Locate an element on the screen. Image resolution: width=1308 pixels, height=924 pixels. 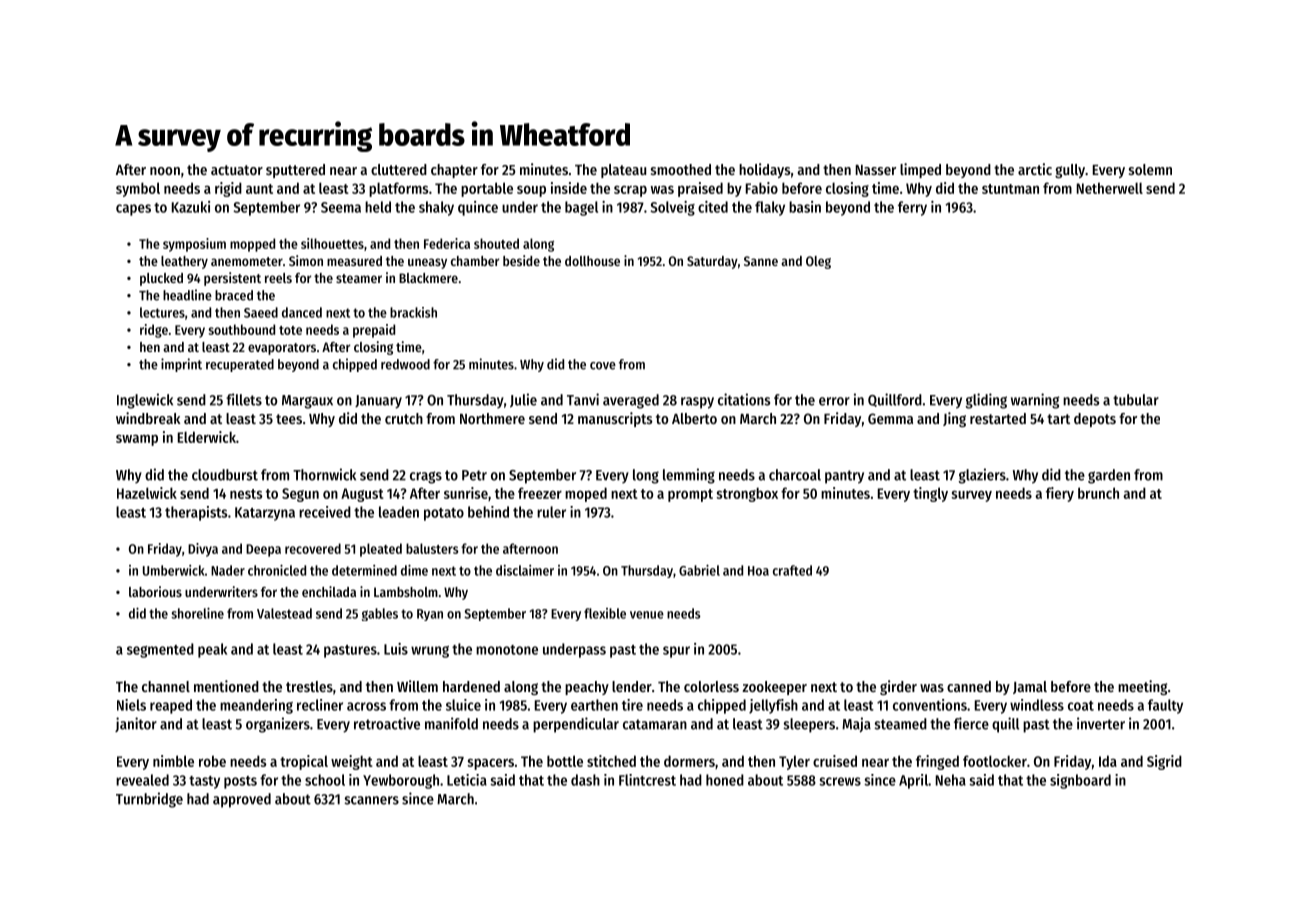
tire is located at coordinates (632, 705).
